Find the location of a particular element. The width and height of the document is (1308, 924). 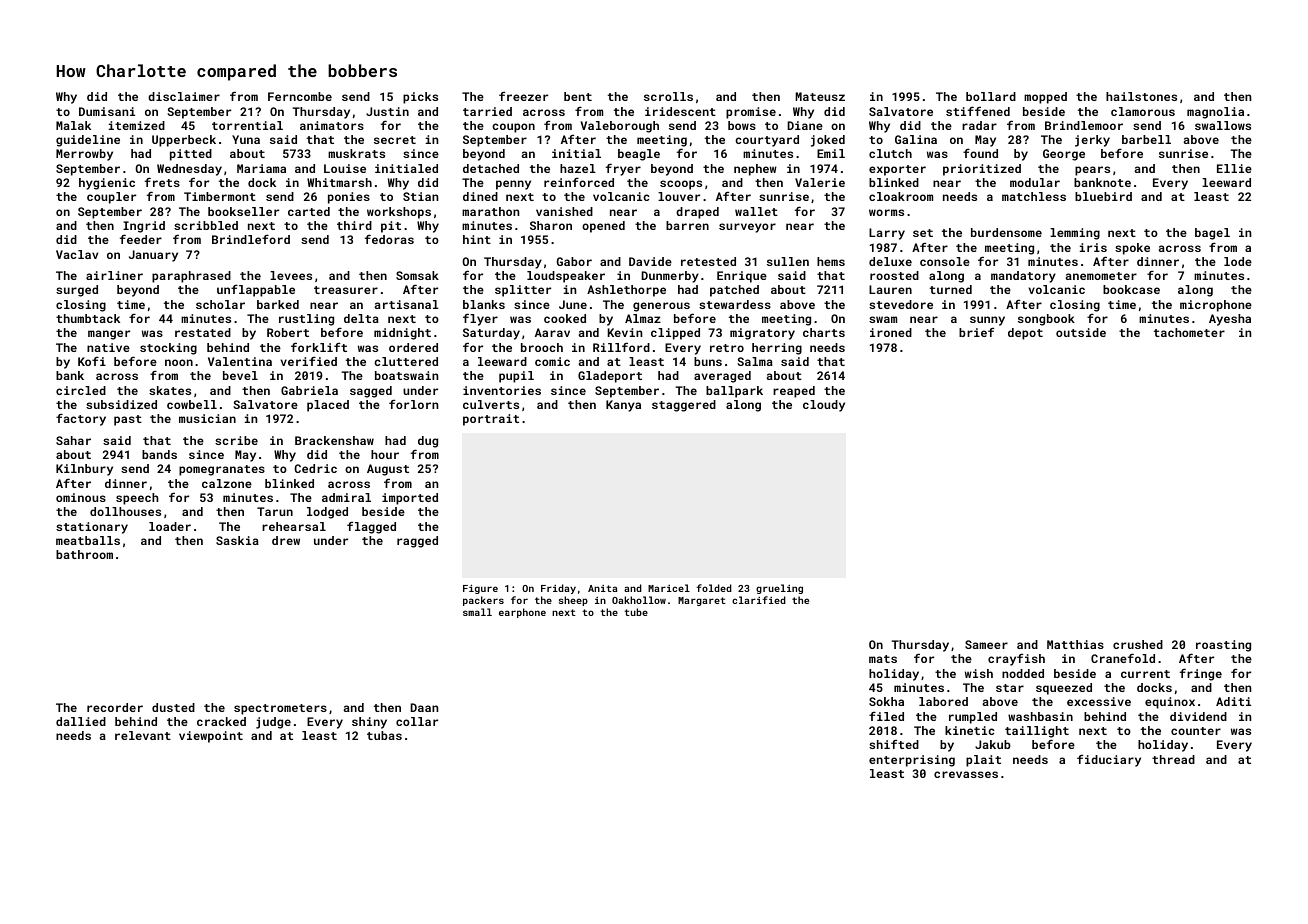

relevant is located at coordinates (143, 735).
